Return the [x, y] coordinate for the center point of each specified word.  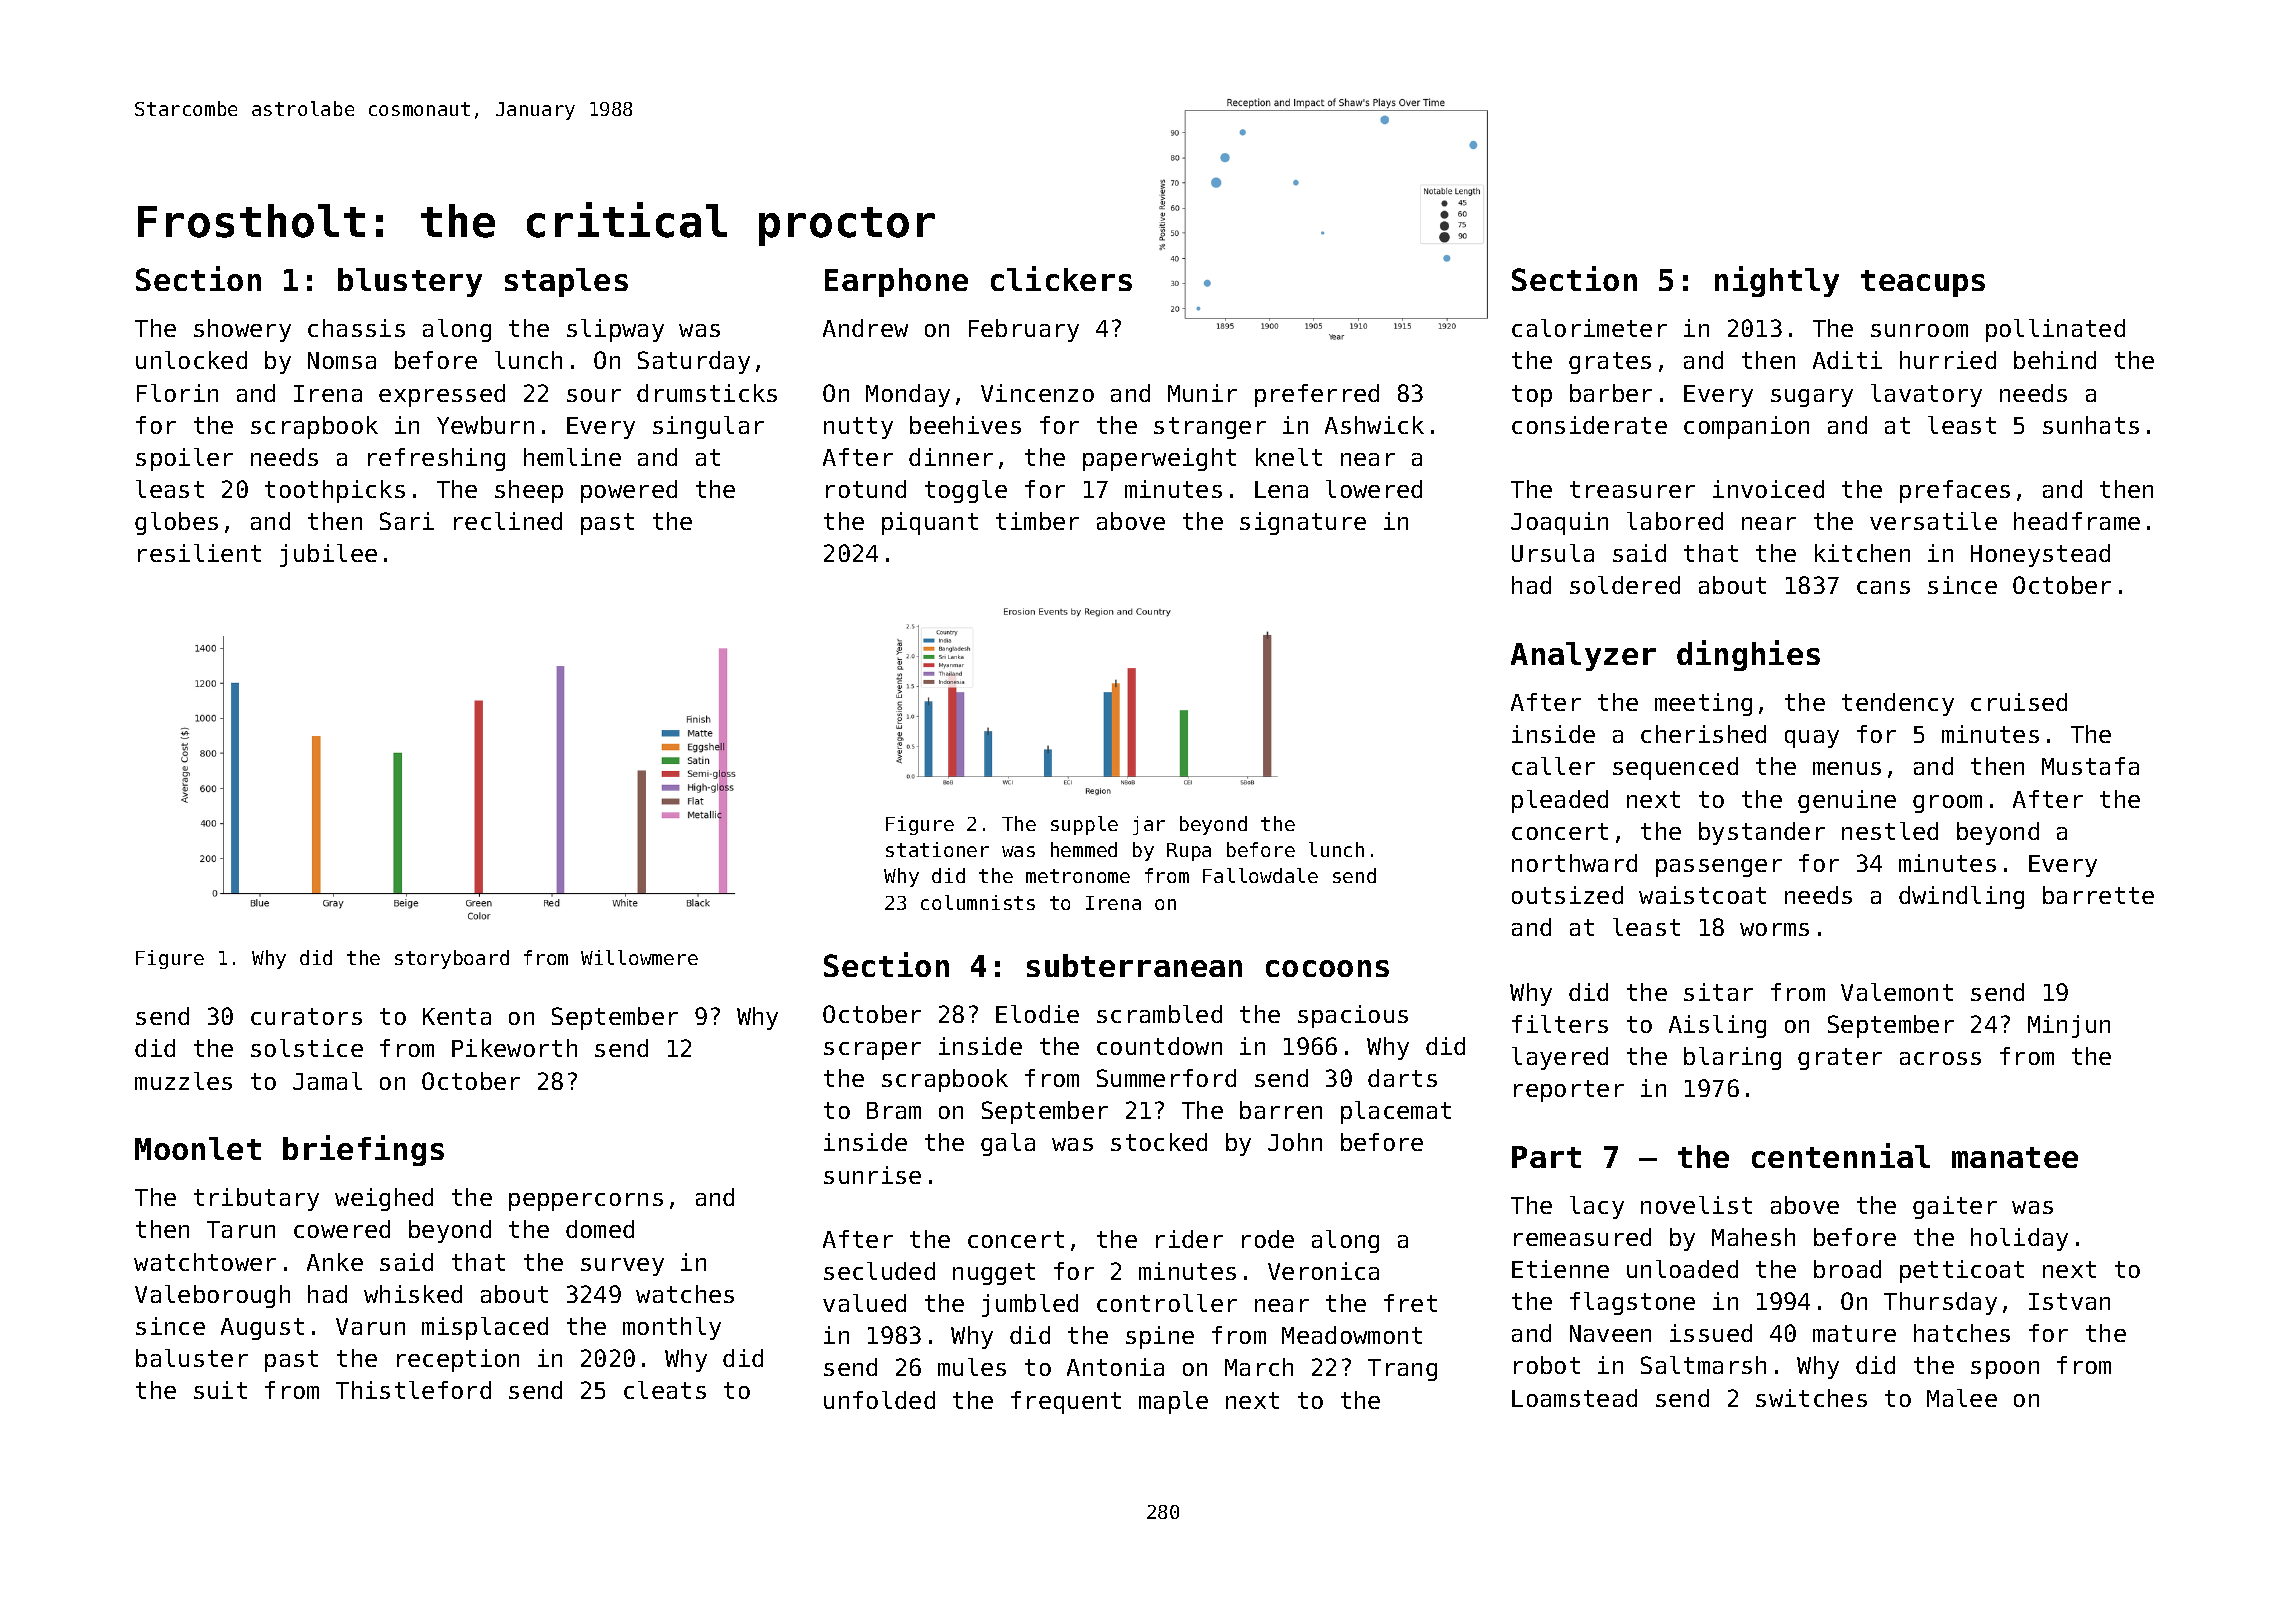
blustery [410, 282]
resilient [199, 553]
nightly [1777, 281]
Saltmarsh [1703, 1365]
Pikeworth [514, 1048]
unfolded [879, 1400]
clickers [1061, 278]
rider [1189, 1239]
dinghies [1748, 655]
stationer [937, 849]
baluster [192, 1358]
